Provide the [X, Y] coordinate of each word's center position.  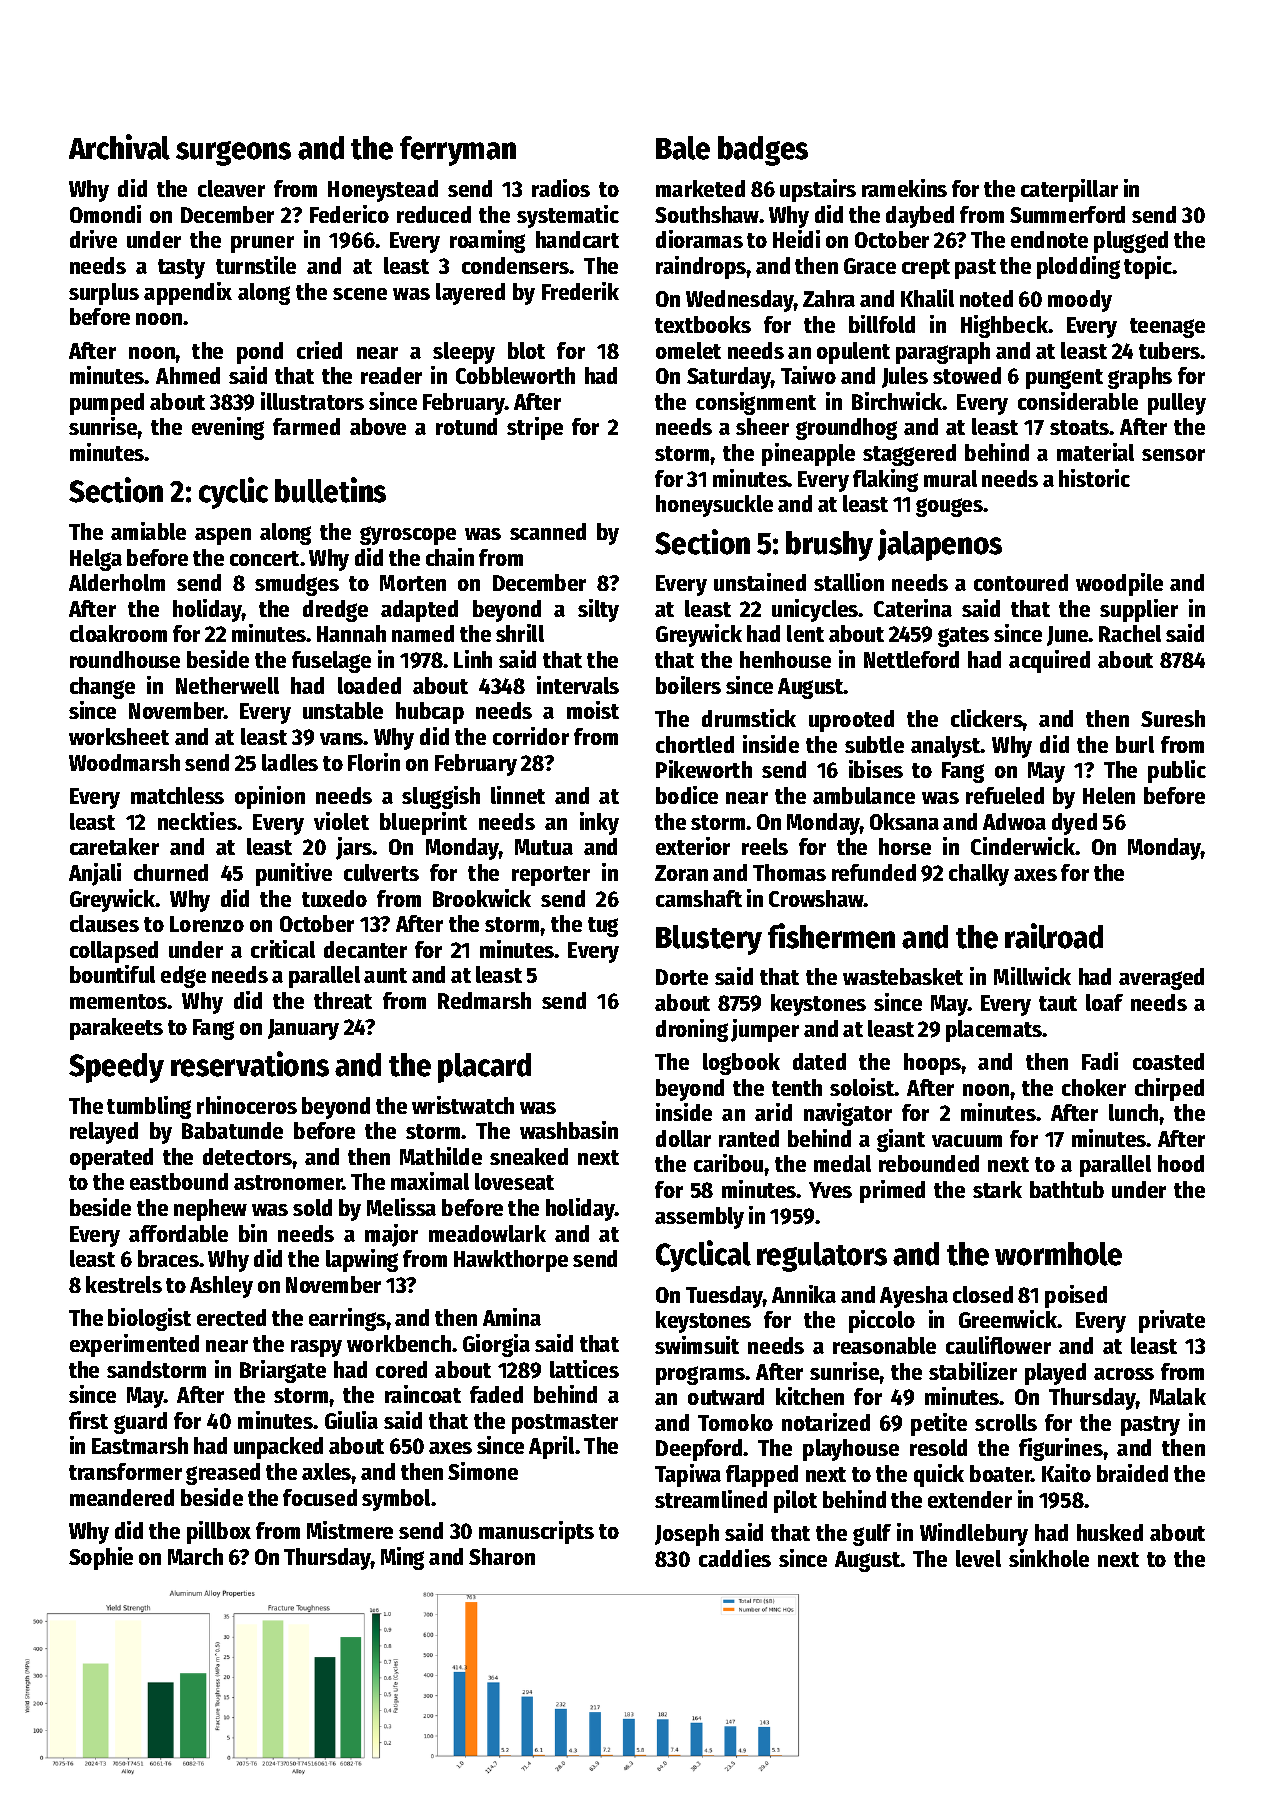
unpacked [278, 1448]
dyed [1074, 824]
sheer [762, 426]
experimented [134, 1345]
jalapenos [940, 545]
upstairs [818, 190]
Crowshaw [816, 898]
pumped [107, 404]
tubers [1170, 350]
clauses [104, 923]
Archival [119, 147]
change [102, 688]
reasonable [884, 1345]
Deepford [700, 1450]
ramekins [904, 188]
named [423, 633]
